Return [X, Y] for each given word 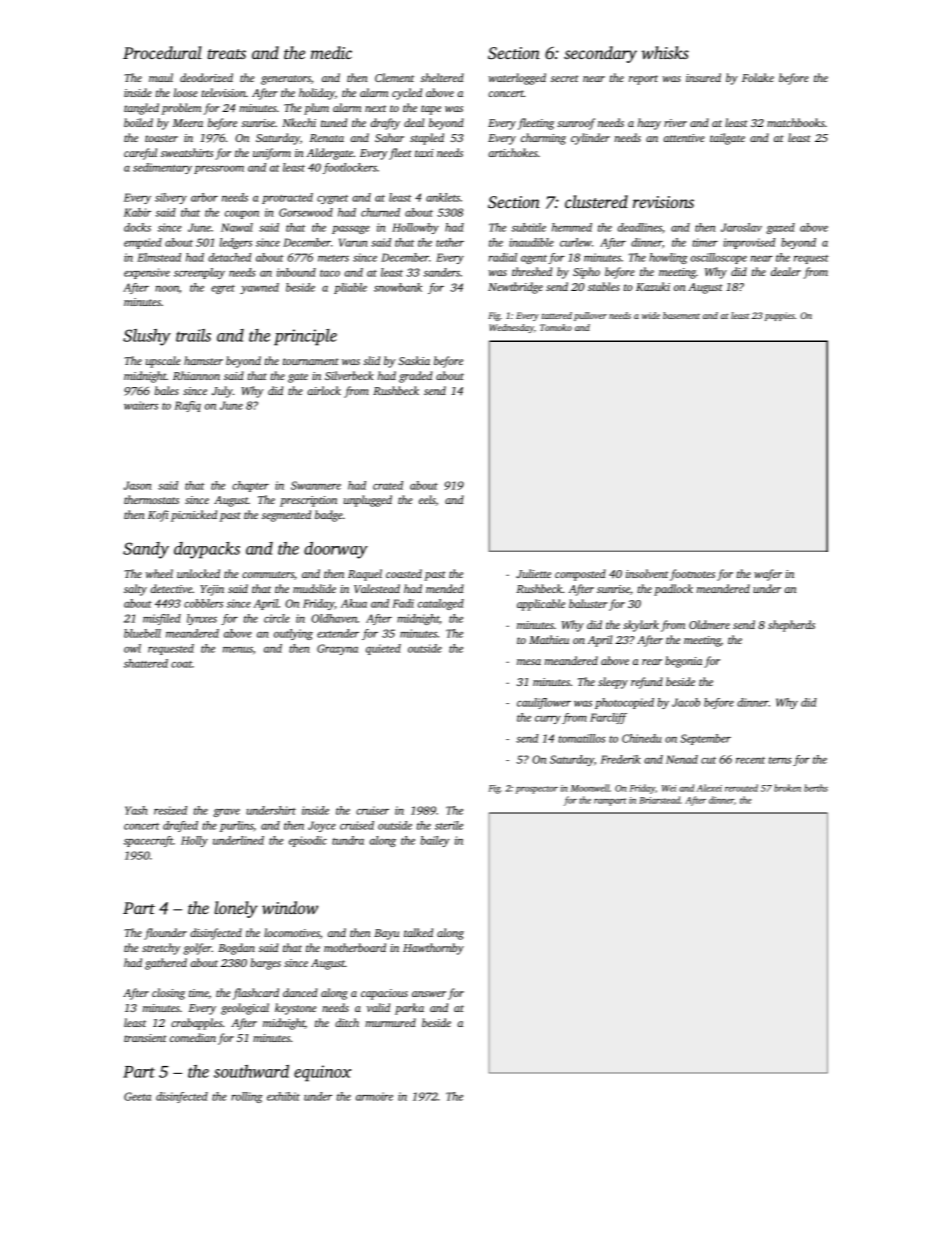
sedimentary [162, 168]
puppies [780, 316]
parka [409, 1009]
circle [277, 618]
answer [429, 994]
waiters [141, 405]
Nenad [682, 759]
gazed [780, 228]
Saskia [414, 360]
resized [170, 810]
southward [251, 1071]
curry [548, 720]
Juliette [533, 573]
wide [651, 315]
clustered [596, 201]
